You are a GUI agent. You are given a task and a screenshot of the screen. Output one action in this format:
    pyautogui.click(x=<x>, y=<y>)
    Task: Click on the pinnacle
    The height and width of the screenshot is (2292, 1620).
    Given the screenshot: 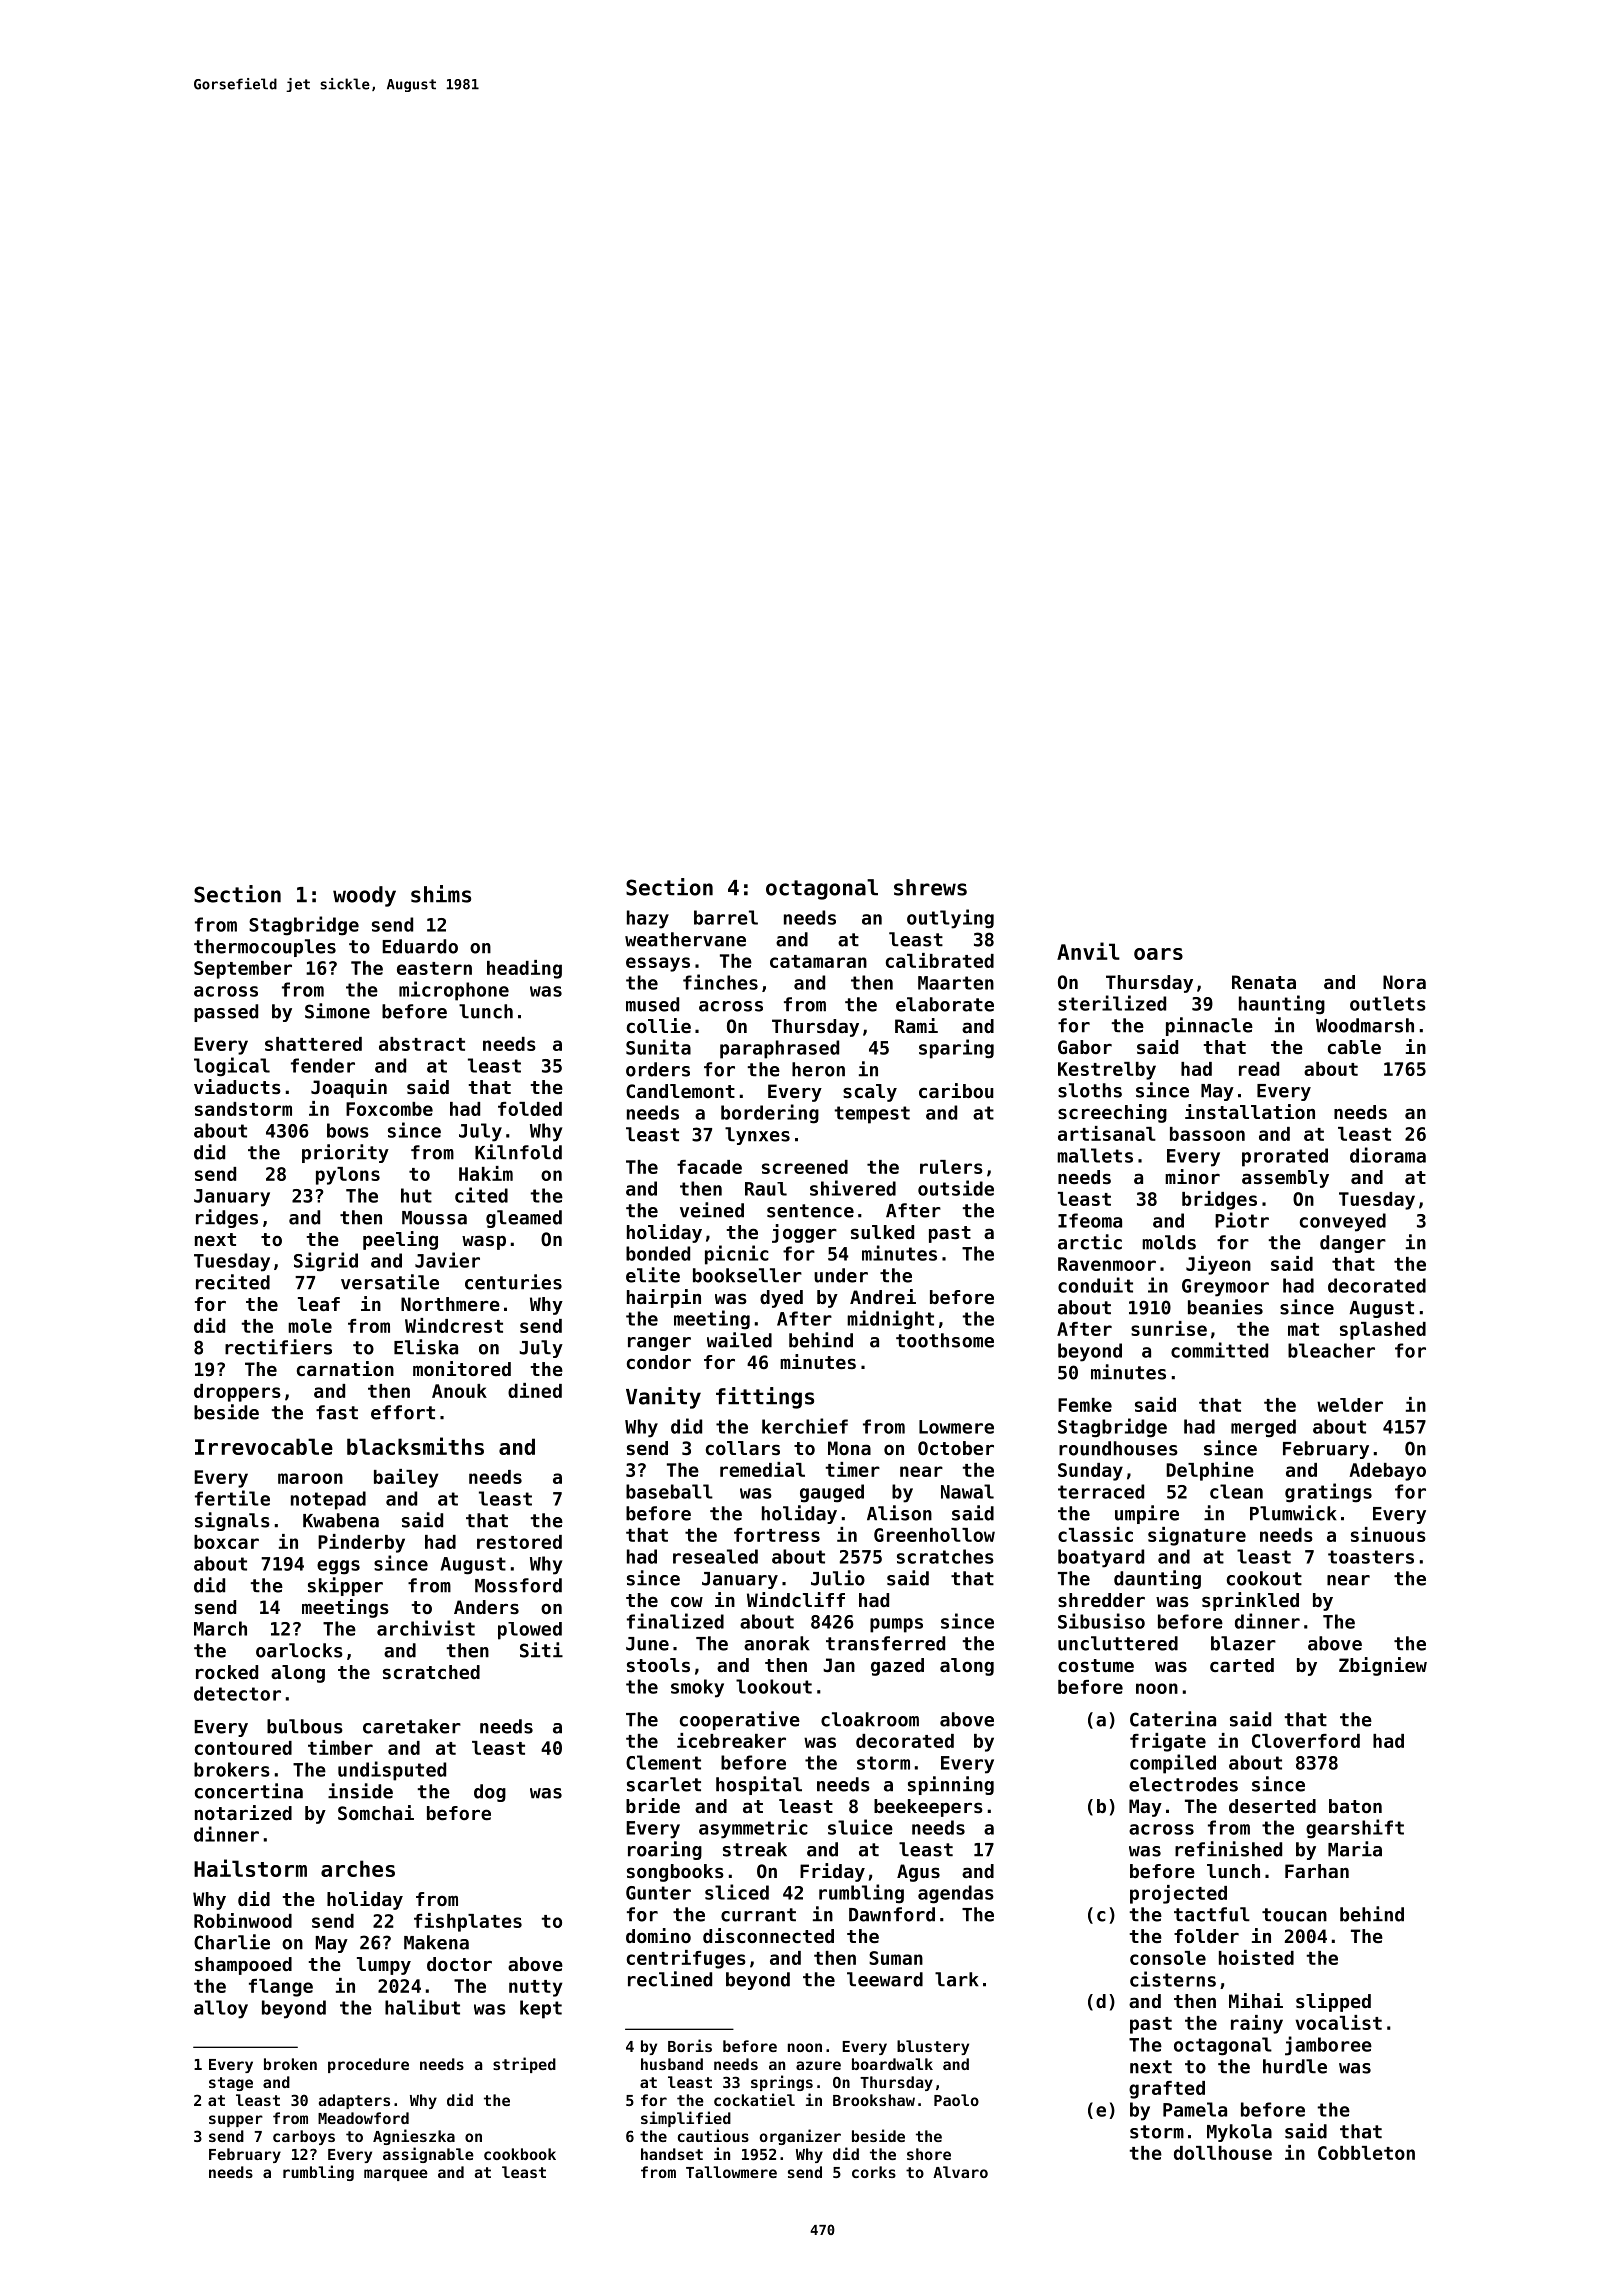 What is the action you would take?
    pyautogui.click(x=1209, y=1026)
